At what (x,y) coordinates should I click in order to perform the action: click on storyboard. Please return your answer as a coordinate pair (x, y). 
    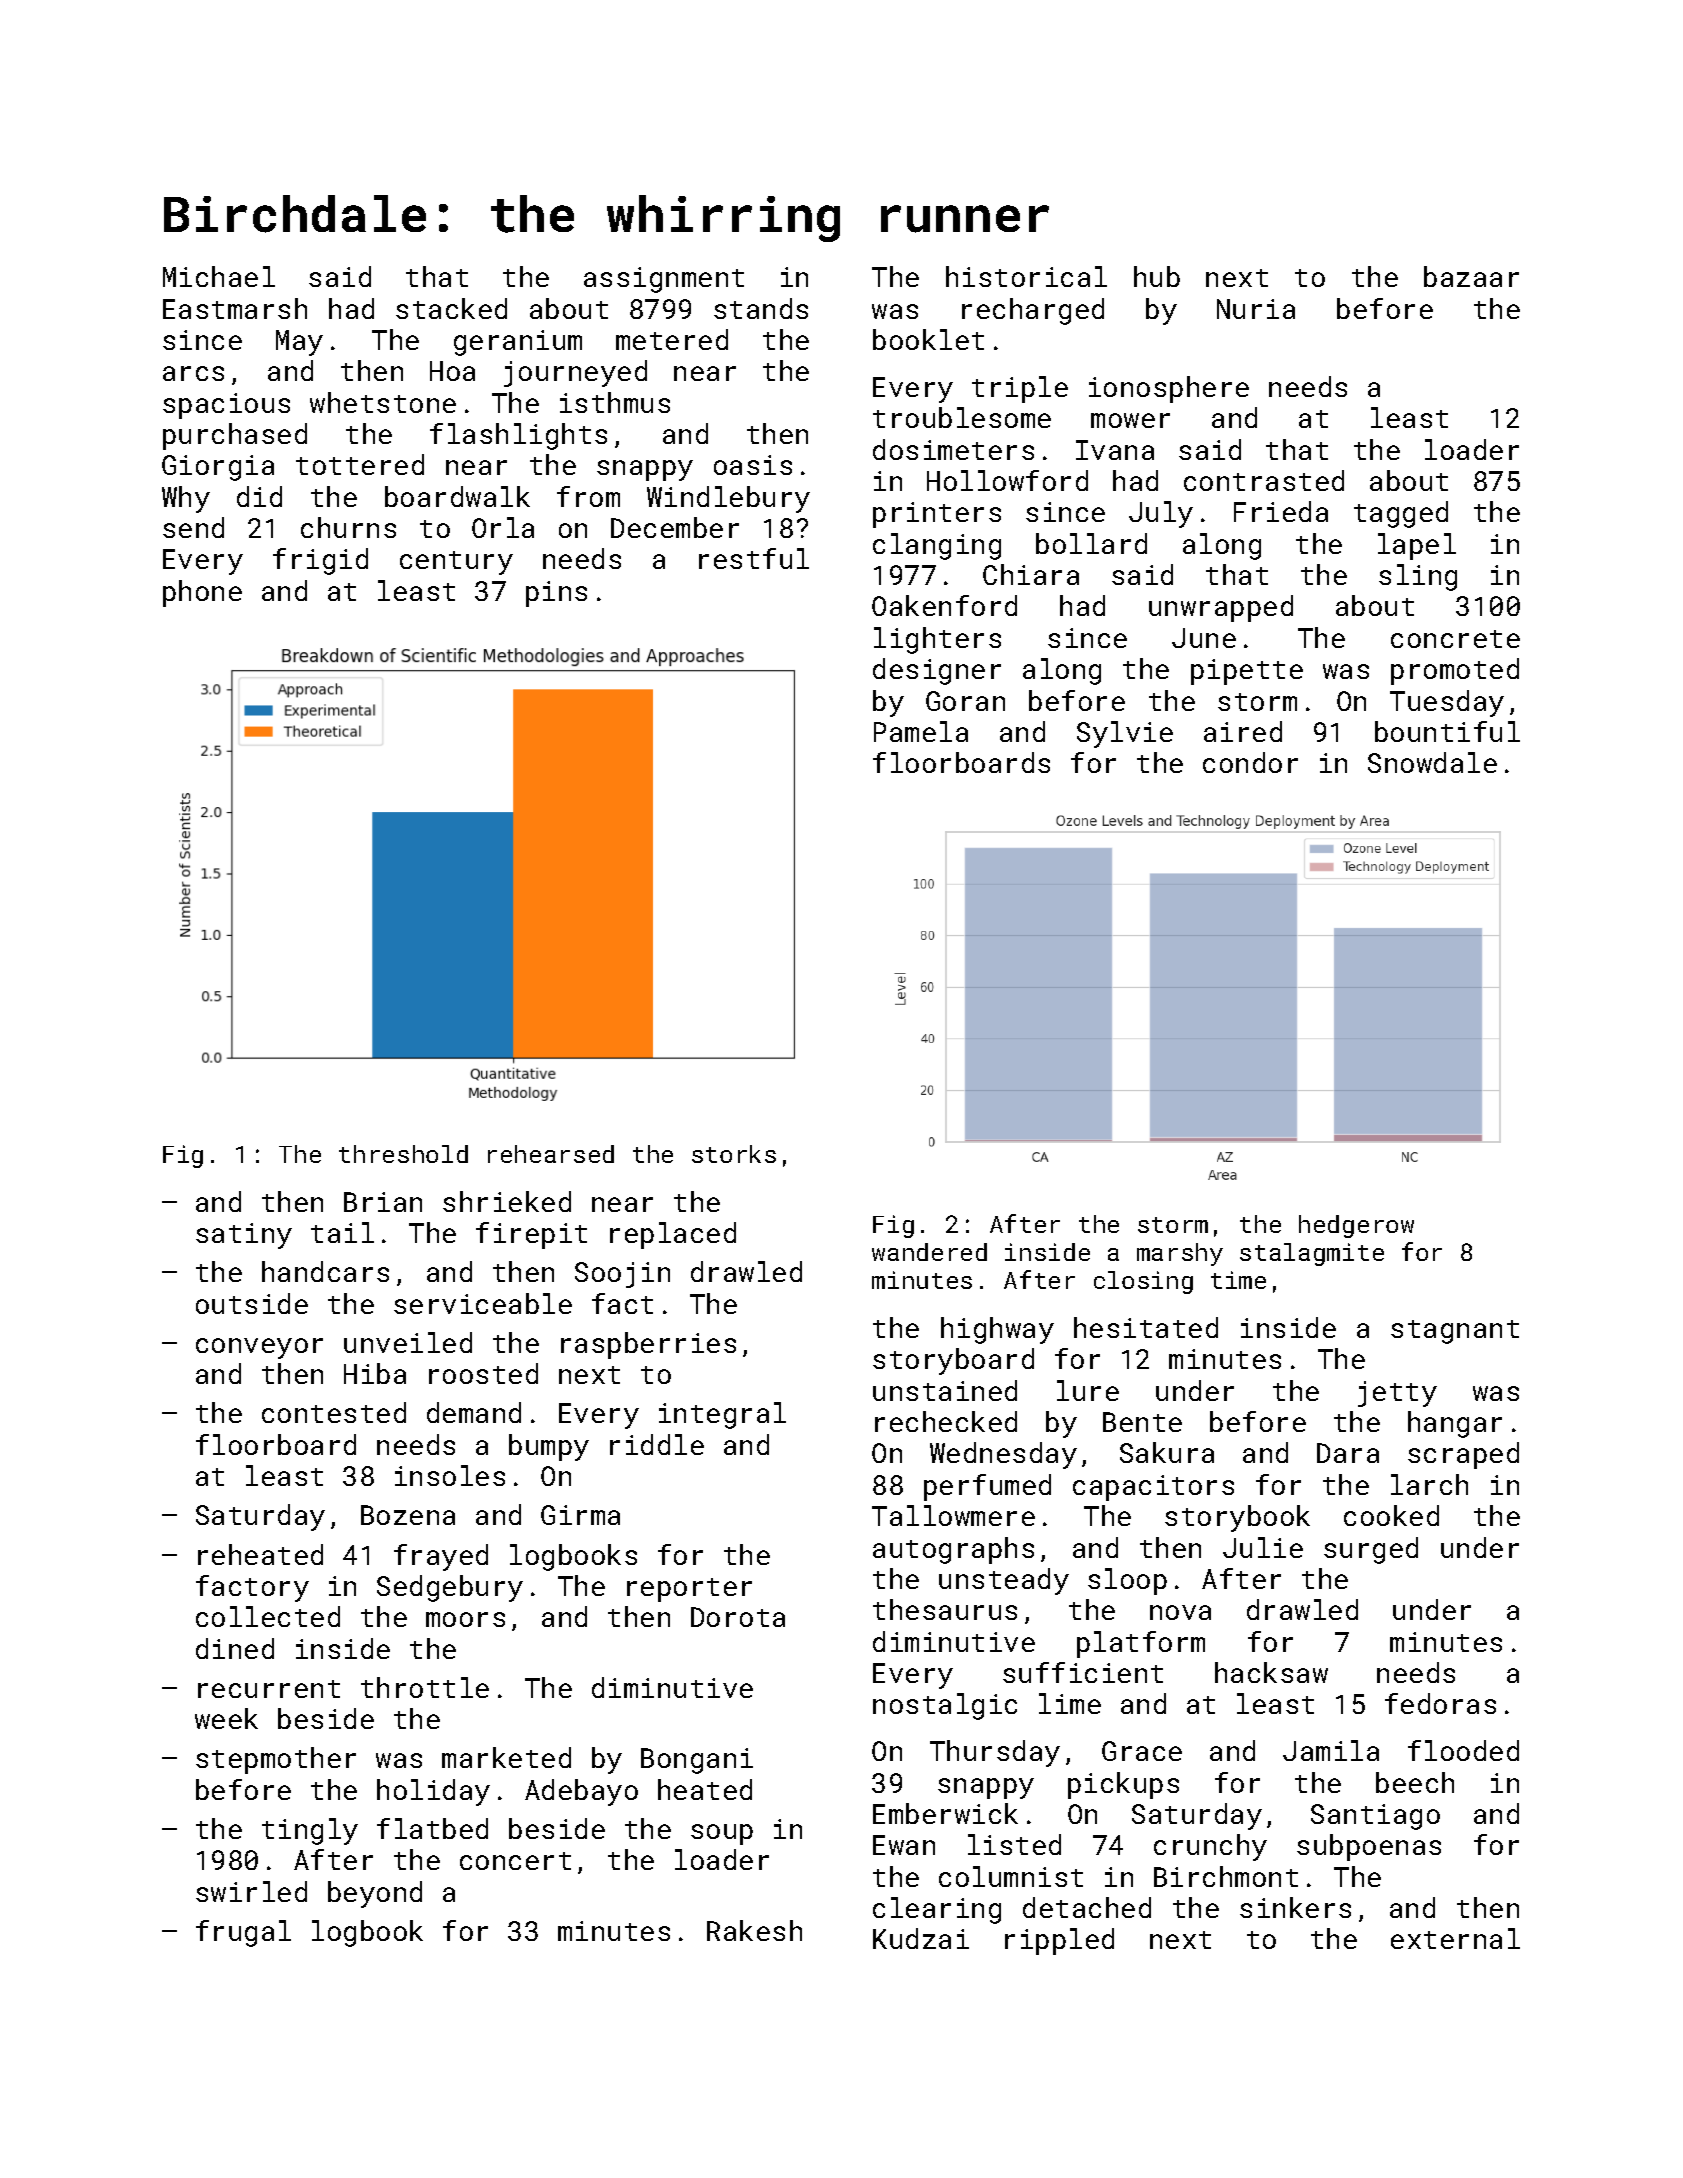
    Looking at the image, I should click on (953, 1361).
